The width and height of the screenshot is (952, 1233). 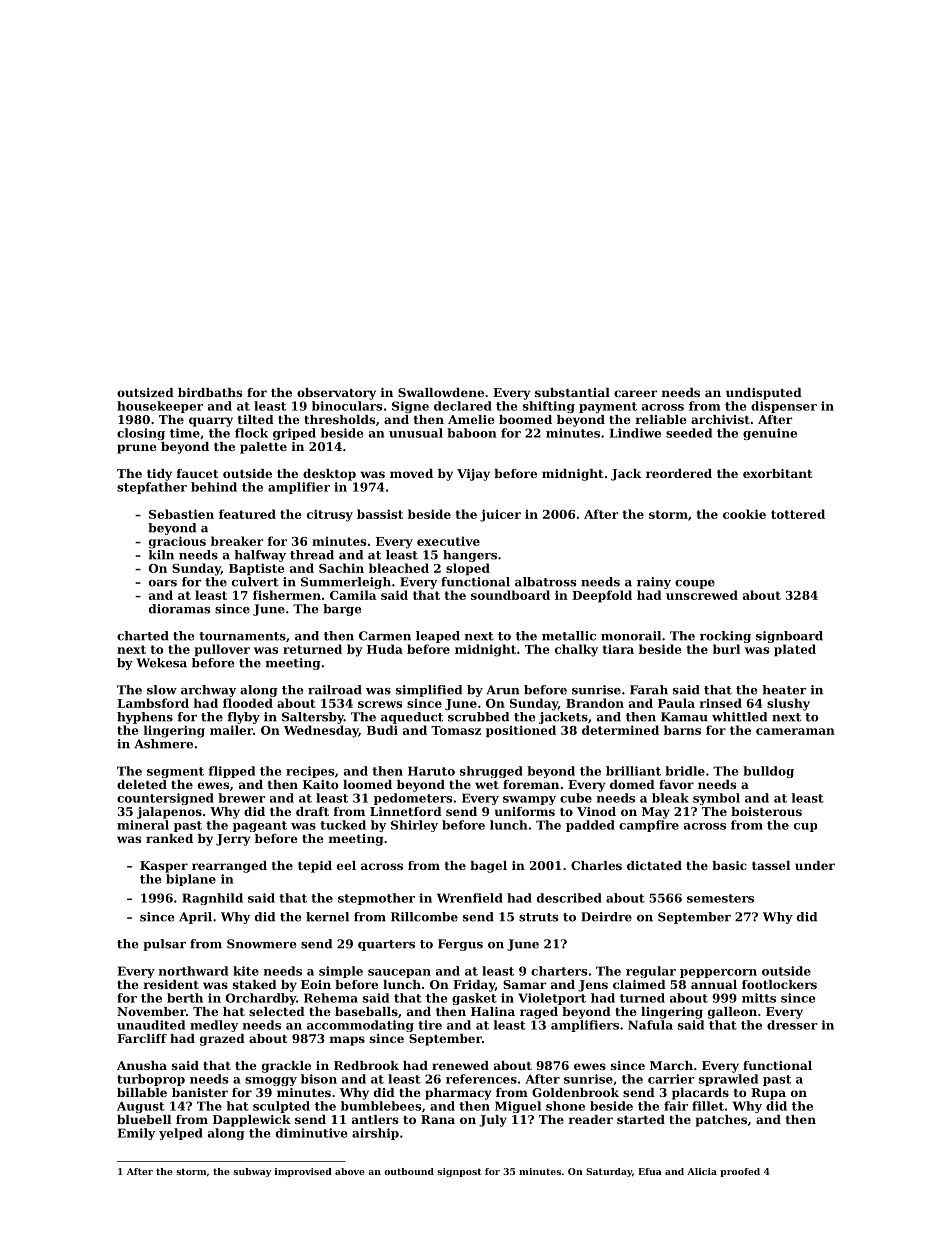 I want to click on tottered, so click(x=798, y=514).
